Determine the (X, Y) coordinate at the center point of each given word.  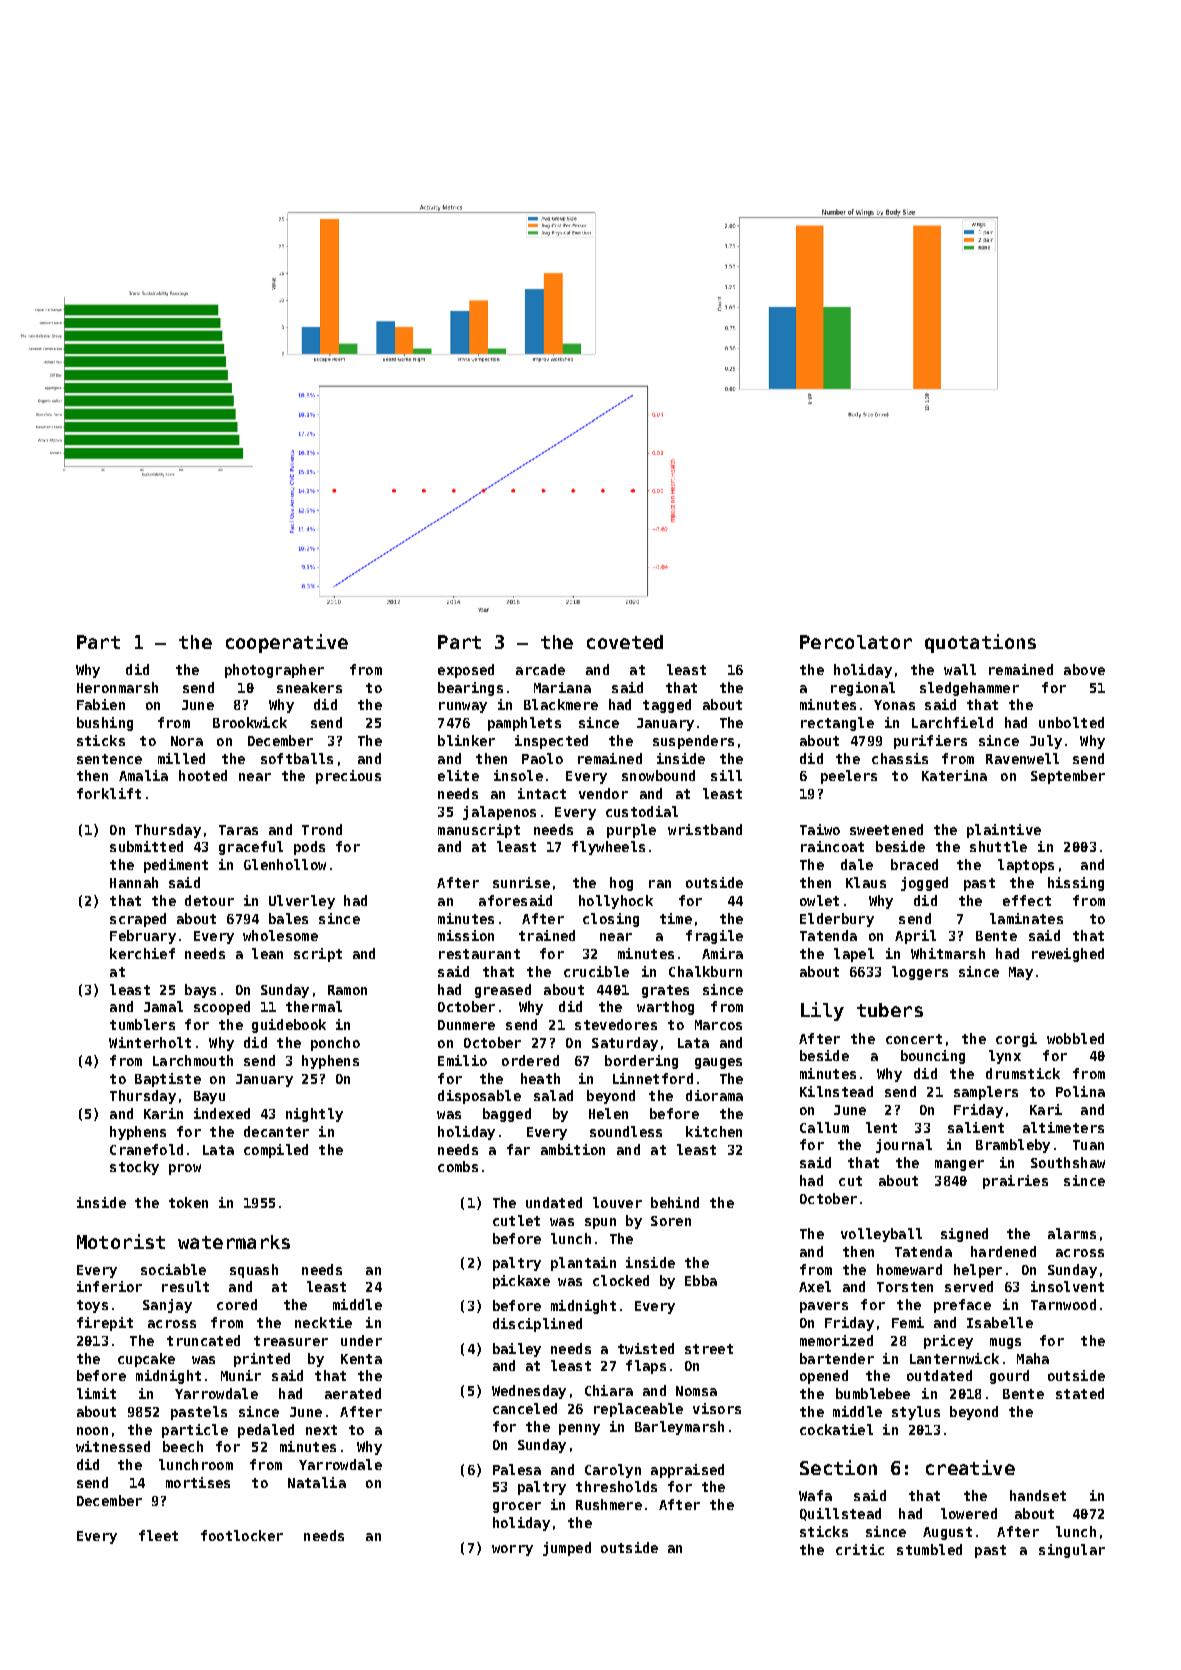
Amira (722, 953)
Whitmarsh (948, 953)
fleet (158, 1535)
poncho (335, 1044)
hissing (1076, 884)
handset (1038, 1495)
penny (579, 1429)
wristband (705, 829)
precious (348, 777)
